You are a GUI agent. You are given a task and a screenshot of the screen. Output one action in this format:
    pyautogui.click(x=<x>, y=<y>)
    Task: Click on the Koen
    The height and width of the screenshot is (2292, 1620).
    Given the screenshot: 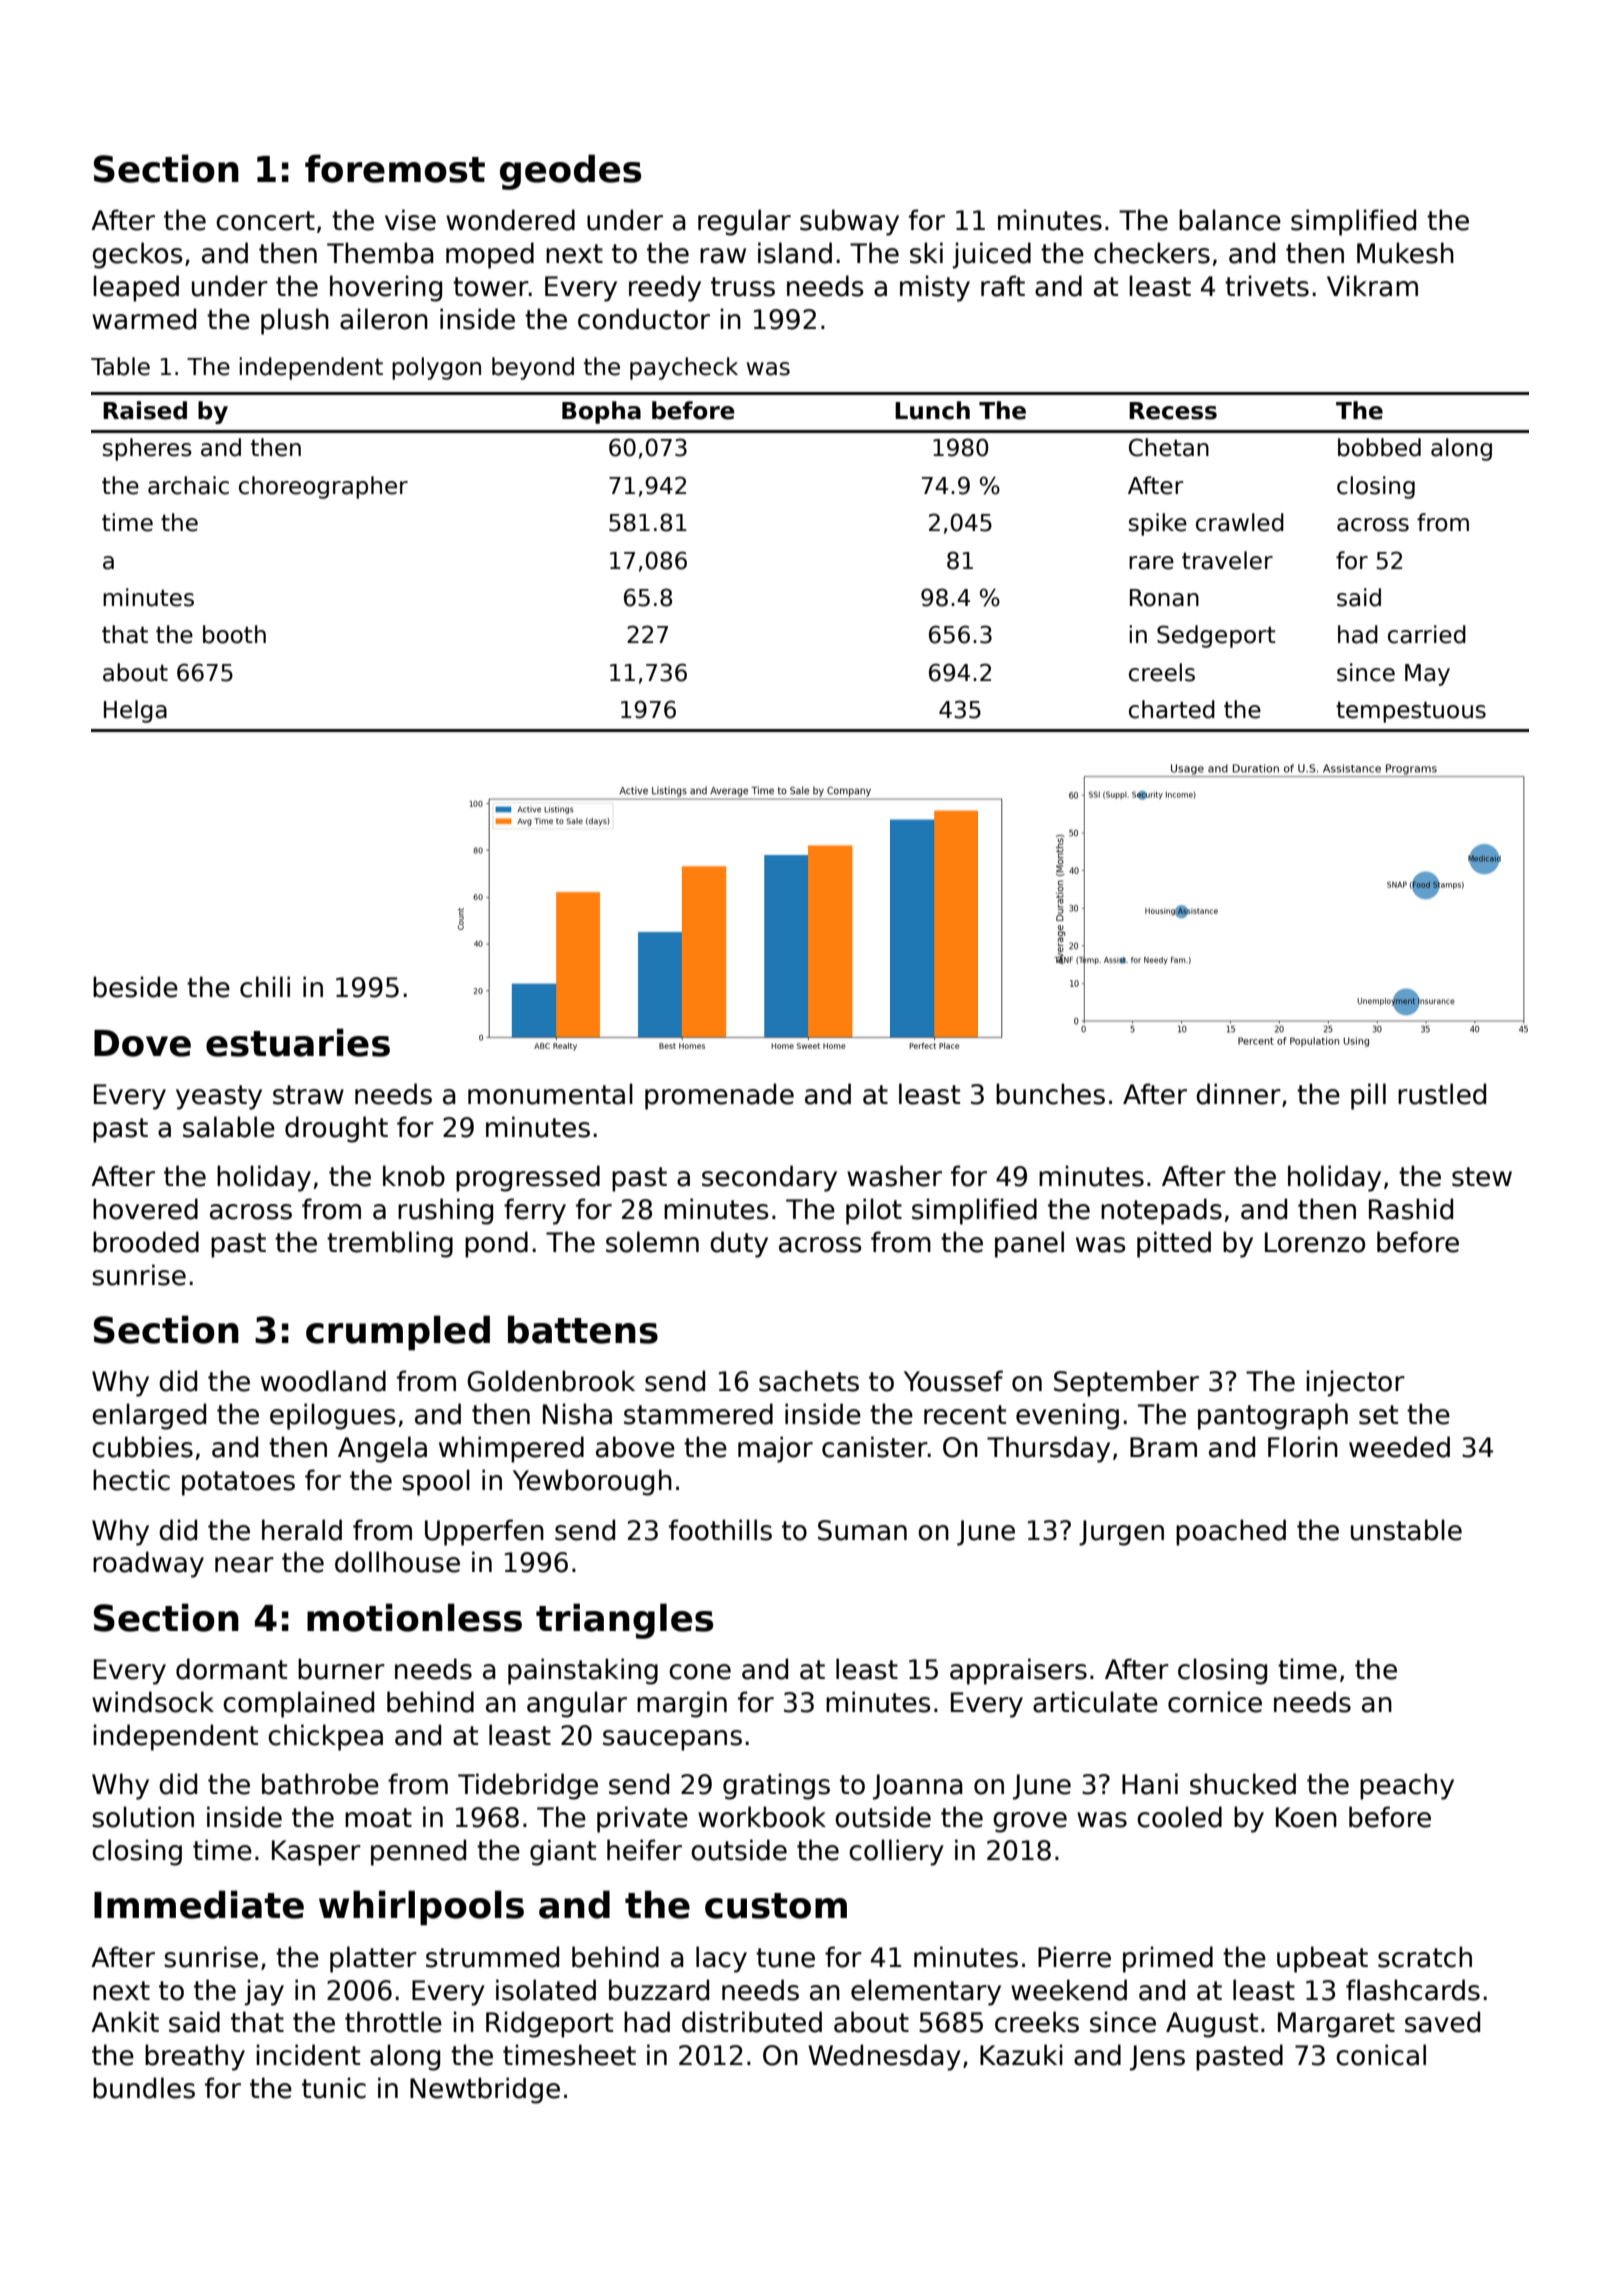 What is the action you would take?
    pyautogui.click(x=1306, y=1817)
